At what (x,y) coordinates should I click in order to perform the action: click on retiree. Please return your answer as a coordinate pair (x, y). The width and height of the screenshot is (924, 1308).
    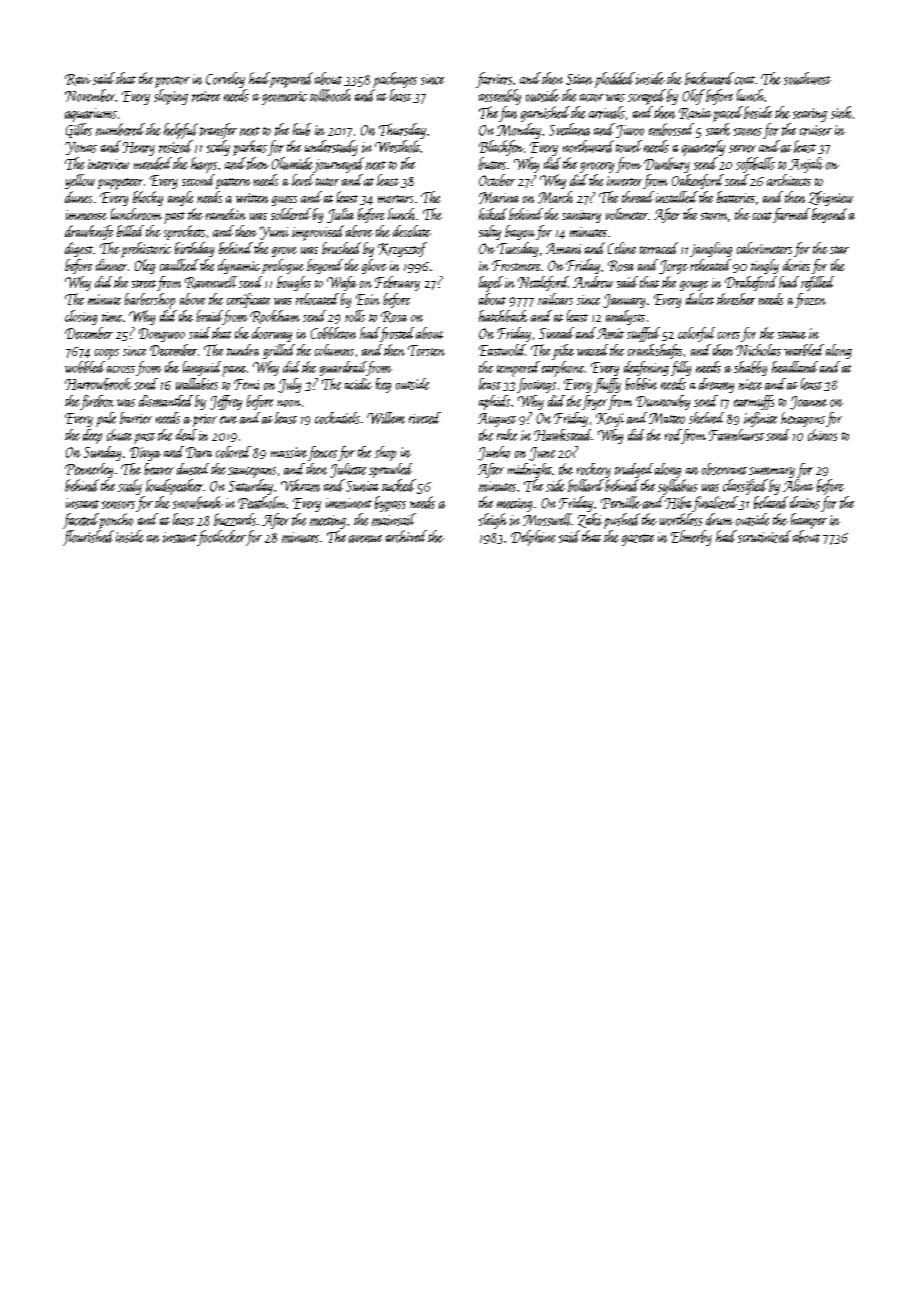
    Looking at the image, I should click on (206, 96).
